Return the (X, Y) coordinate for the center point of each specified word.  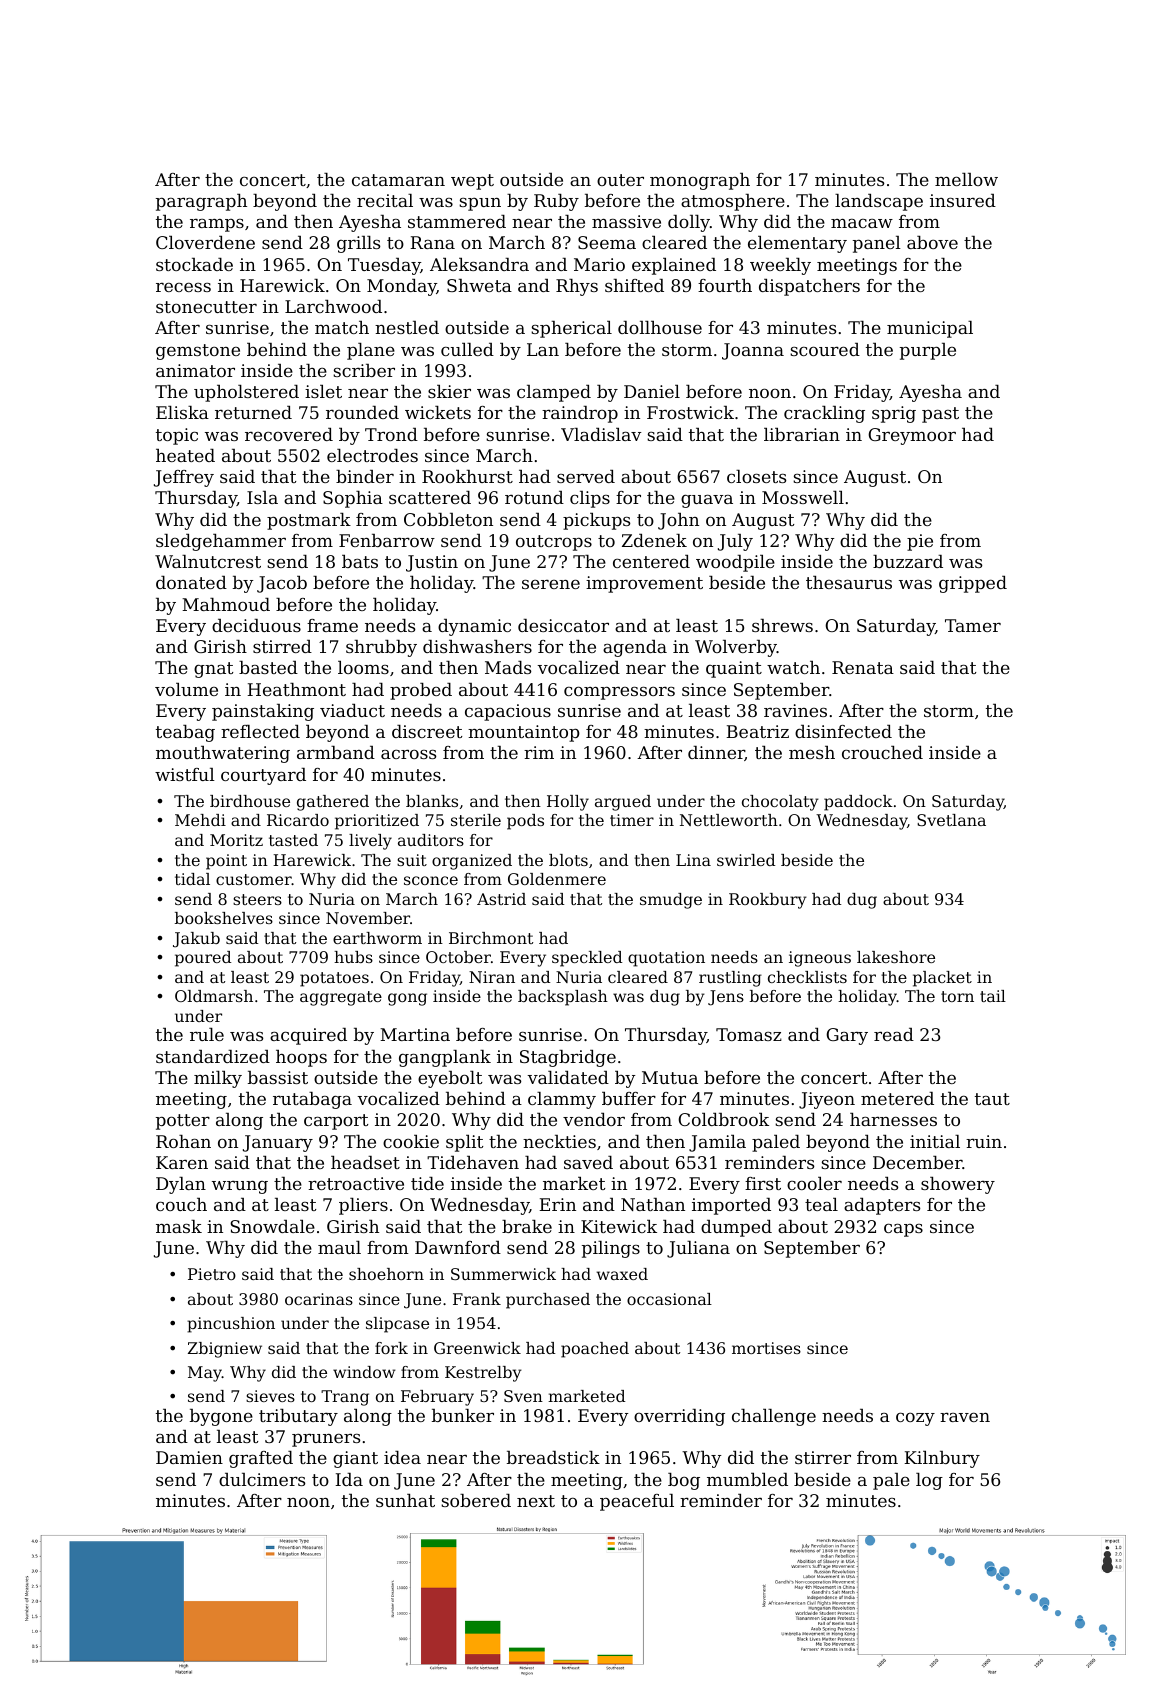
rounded (362, 412)
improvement (644, 584)
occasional (669, 1299)
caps (903, 1230)
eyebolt (450, 1079)
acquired (308, 1036)
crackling (824, 414)
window (364, 1372)
